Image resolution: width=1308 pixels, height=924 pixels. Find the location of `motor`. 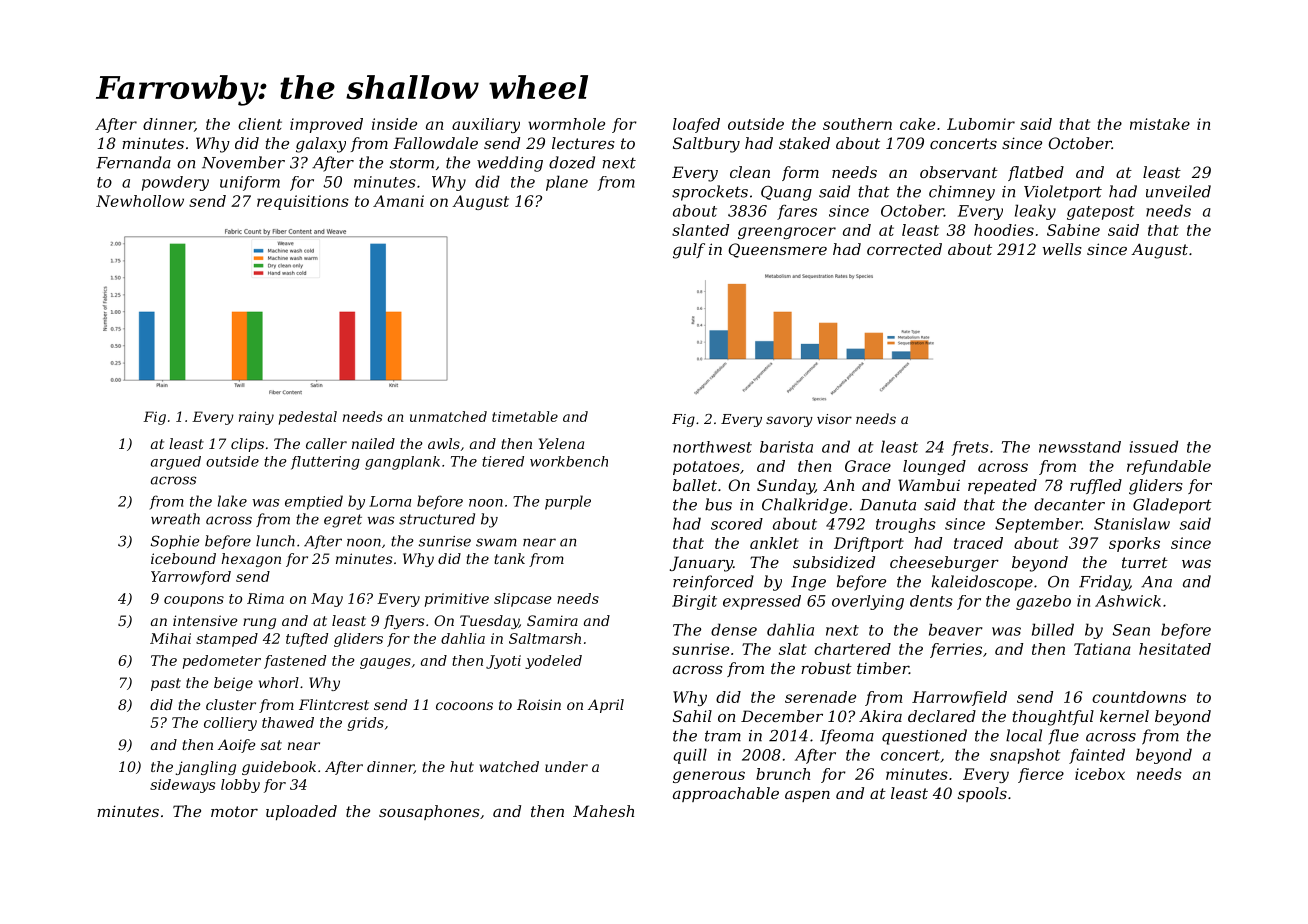

motor is located at coordinates (234, 811).
